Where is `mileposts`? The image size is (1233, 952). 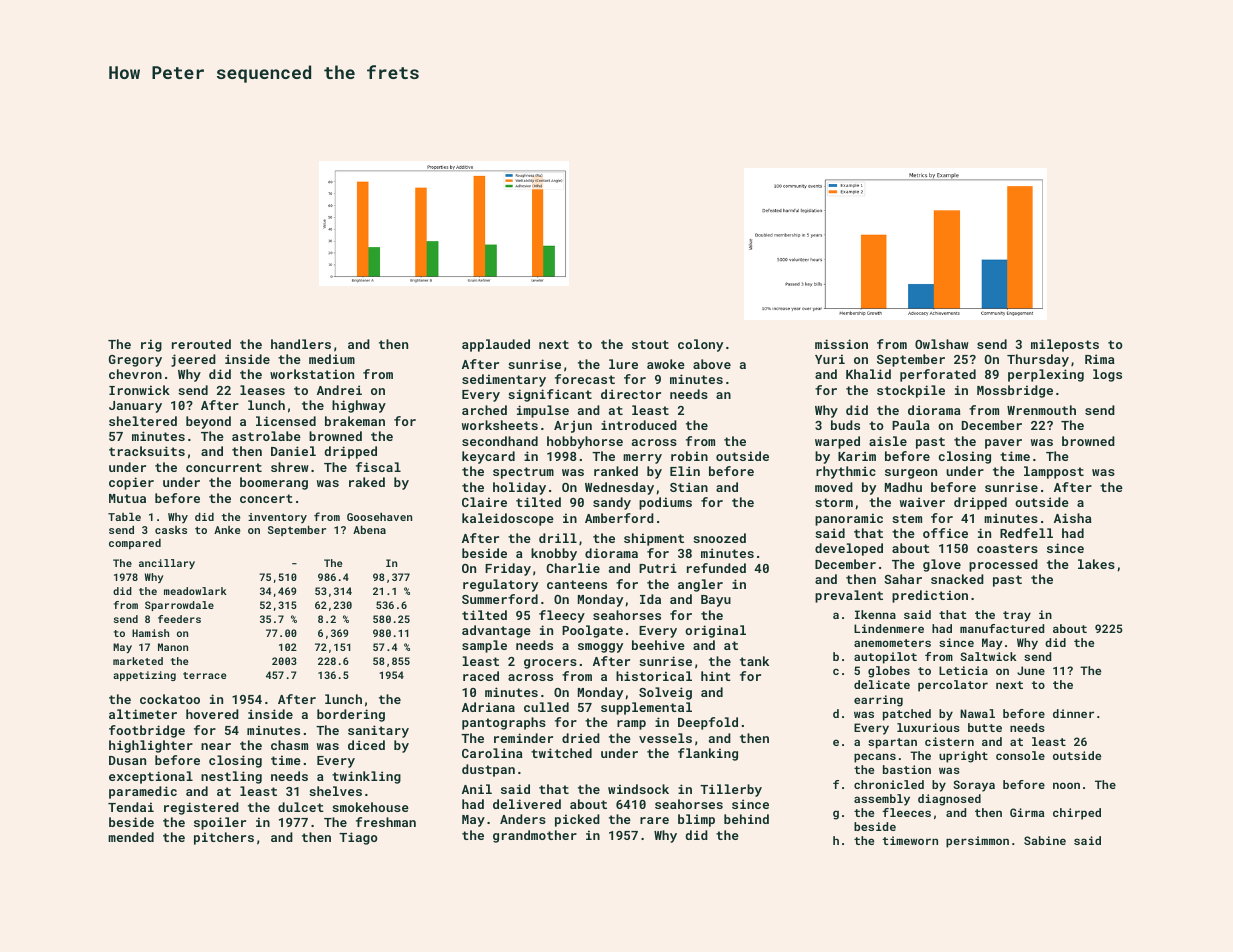
mileposts is located at coordinates (1065, 345).
